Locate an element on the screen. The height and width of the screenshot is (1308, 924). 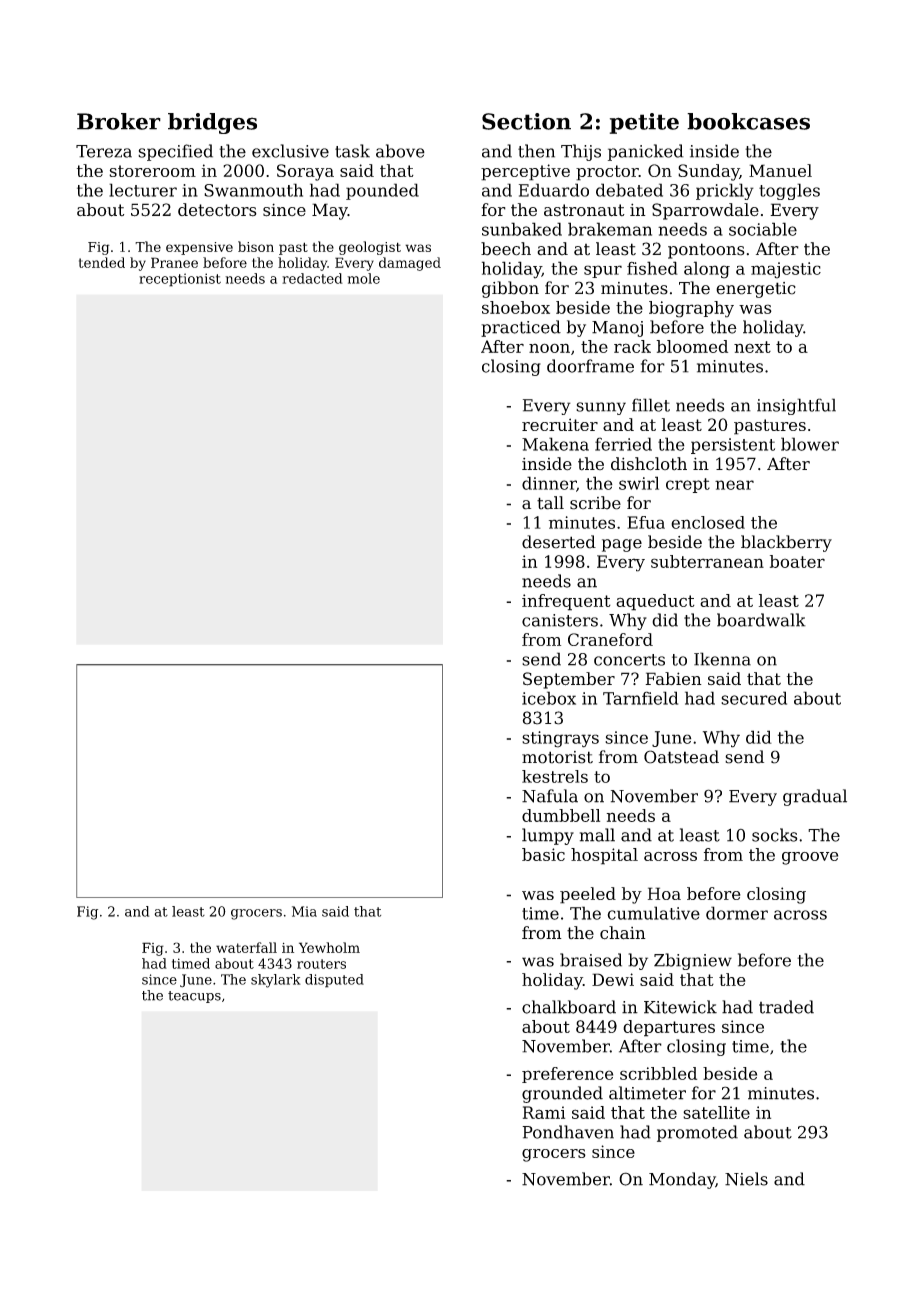
Mia is located at coordinates (304, 911).
